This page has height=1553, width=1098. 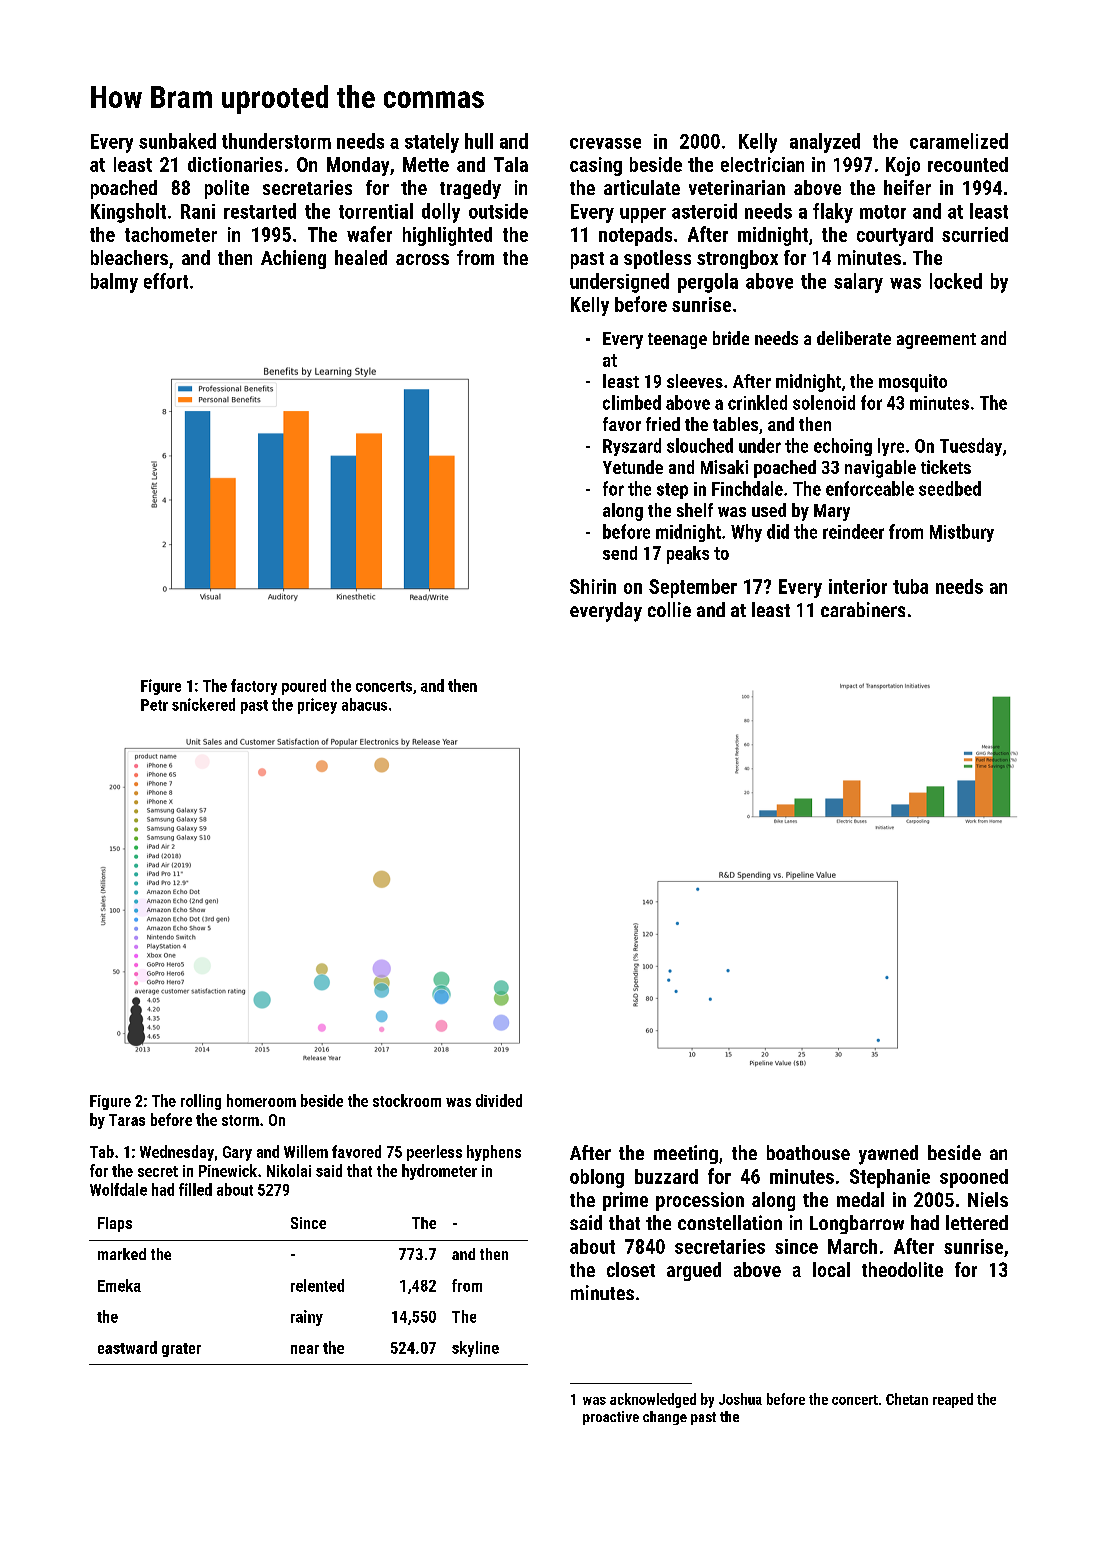 I want to click on caramelized, so click(x=959, y=141).
